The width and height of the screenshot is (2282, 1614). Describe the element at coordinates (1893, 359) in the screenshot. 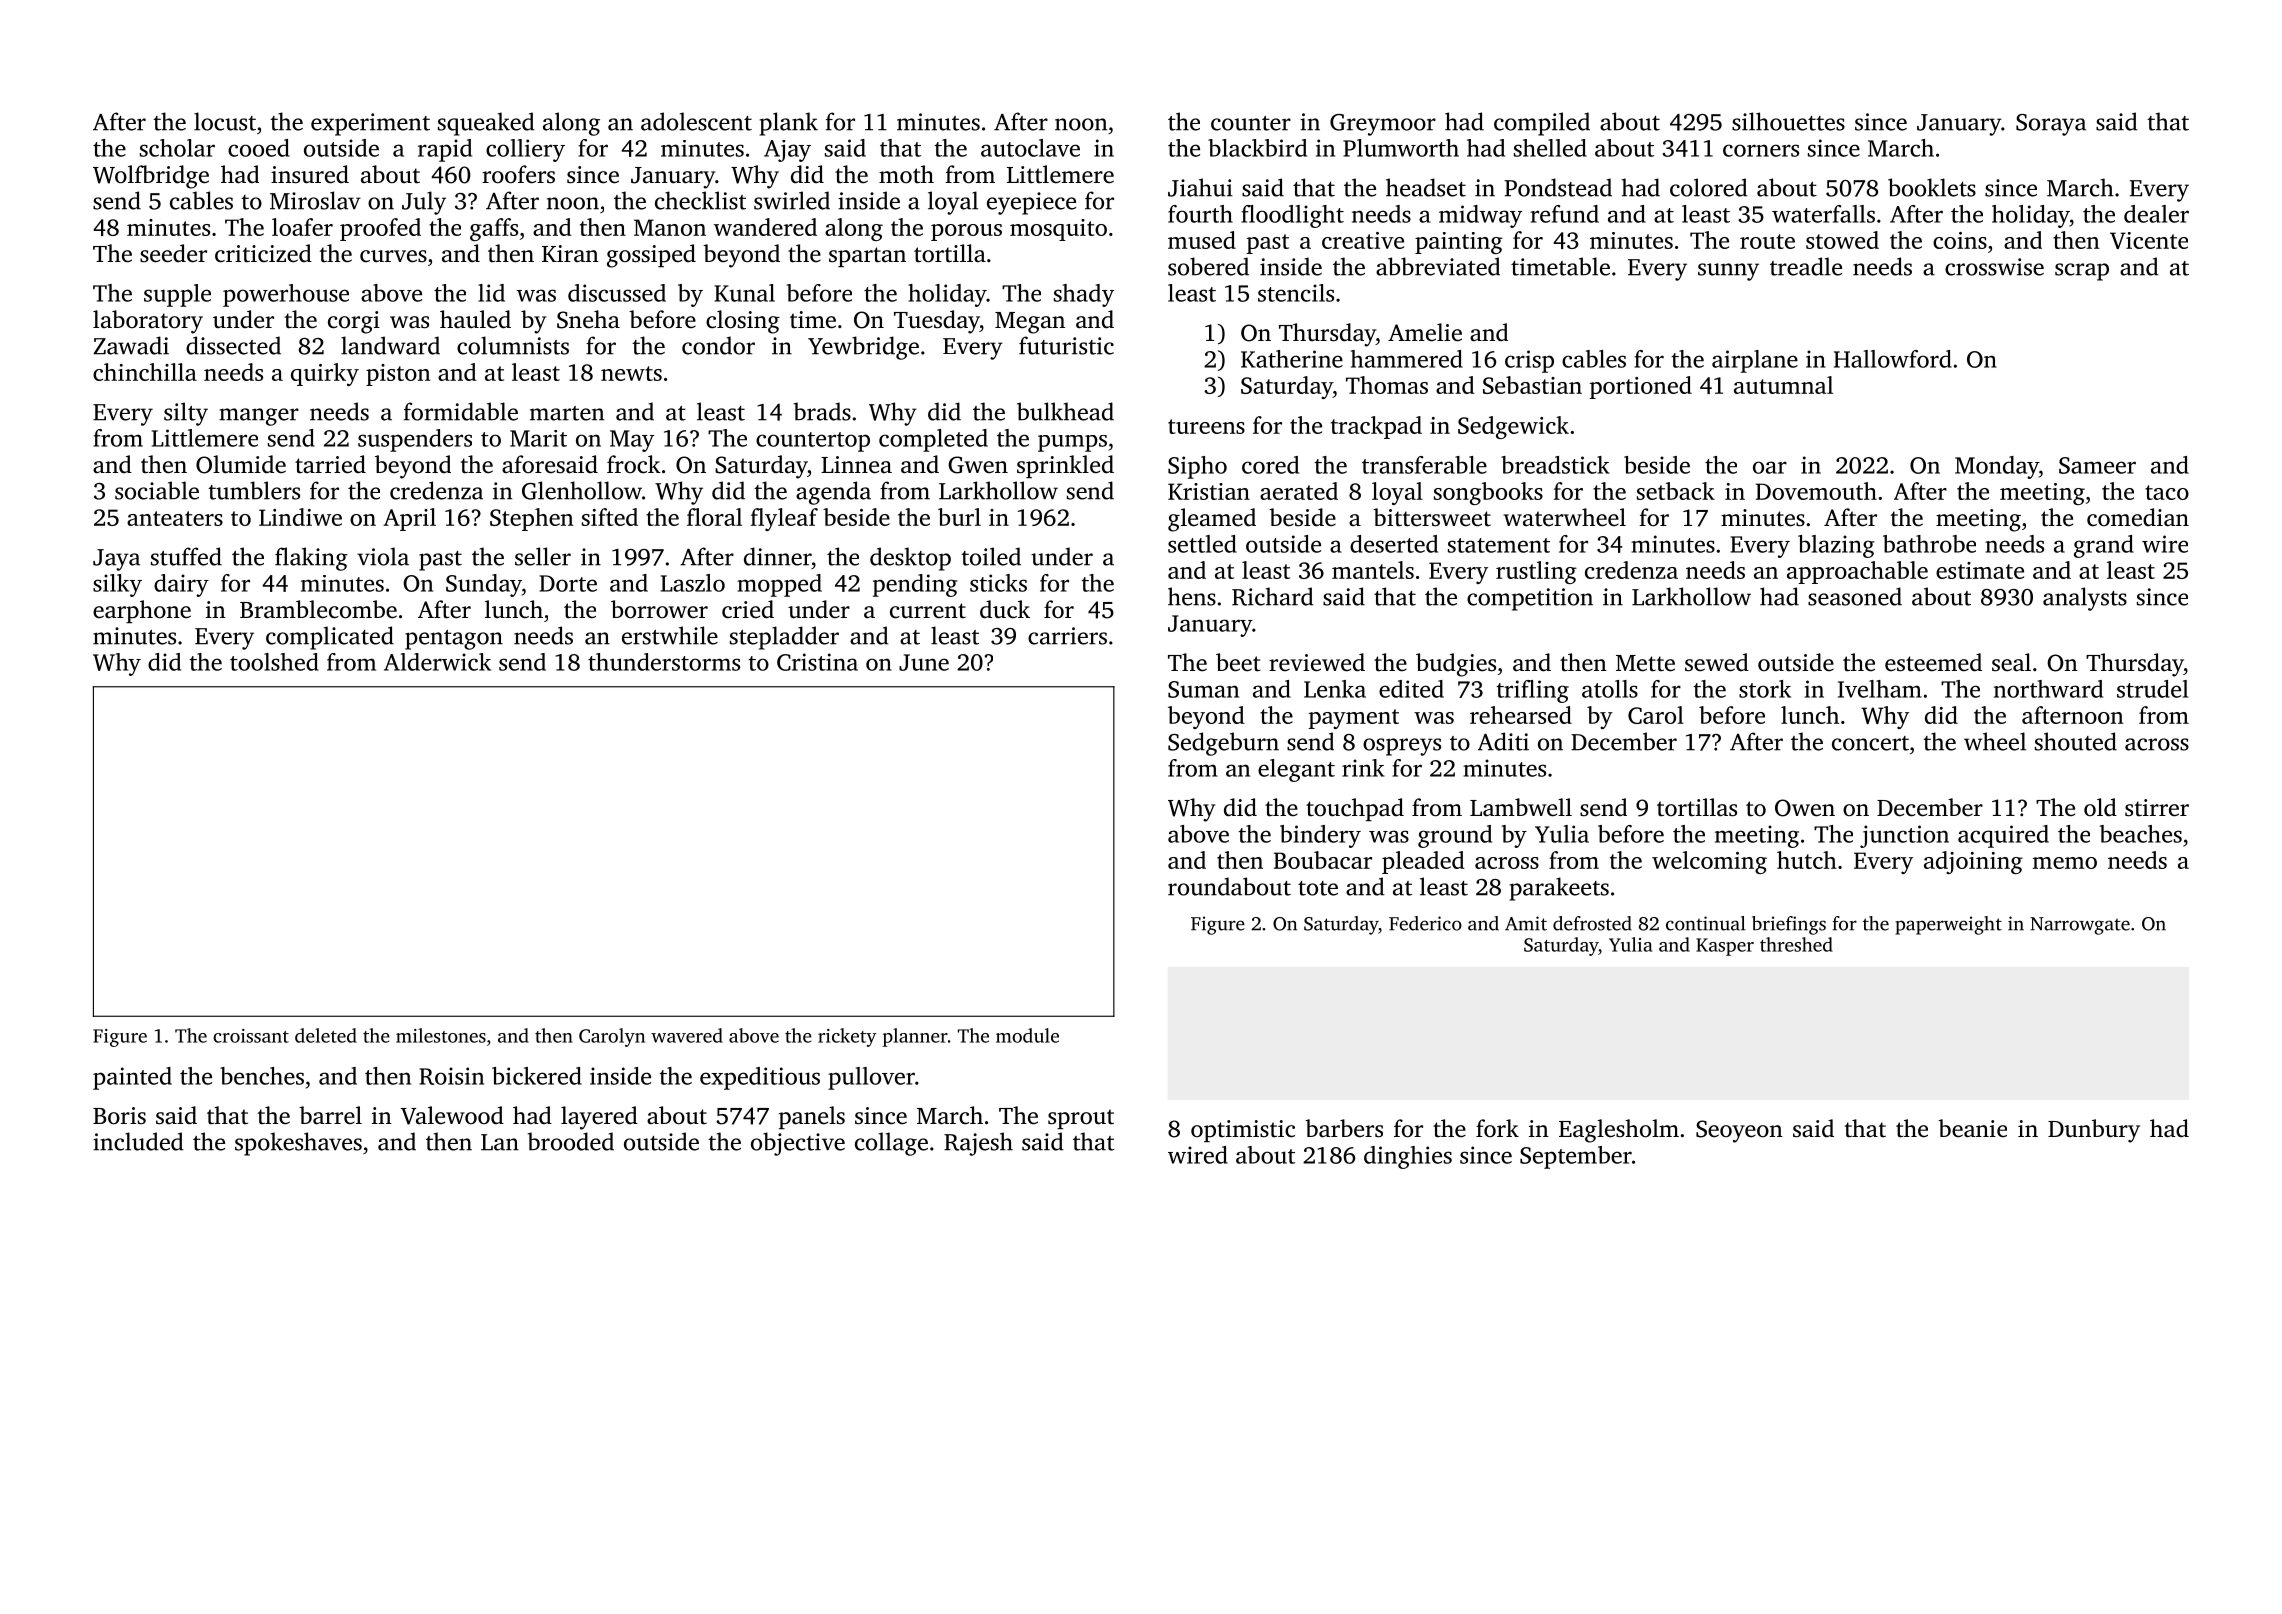

I see `Hallowford` at that location.
